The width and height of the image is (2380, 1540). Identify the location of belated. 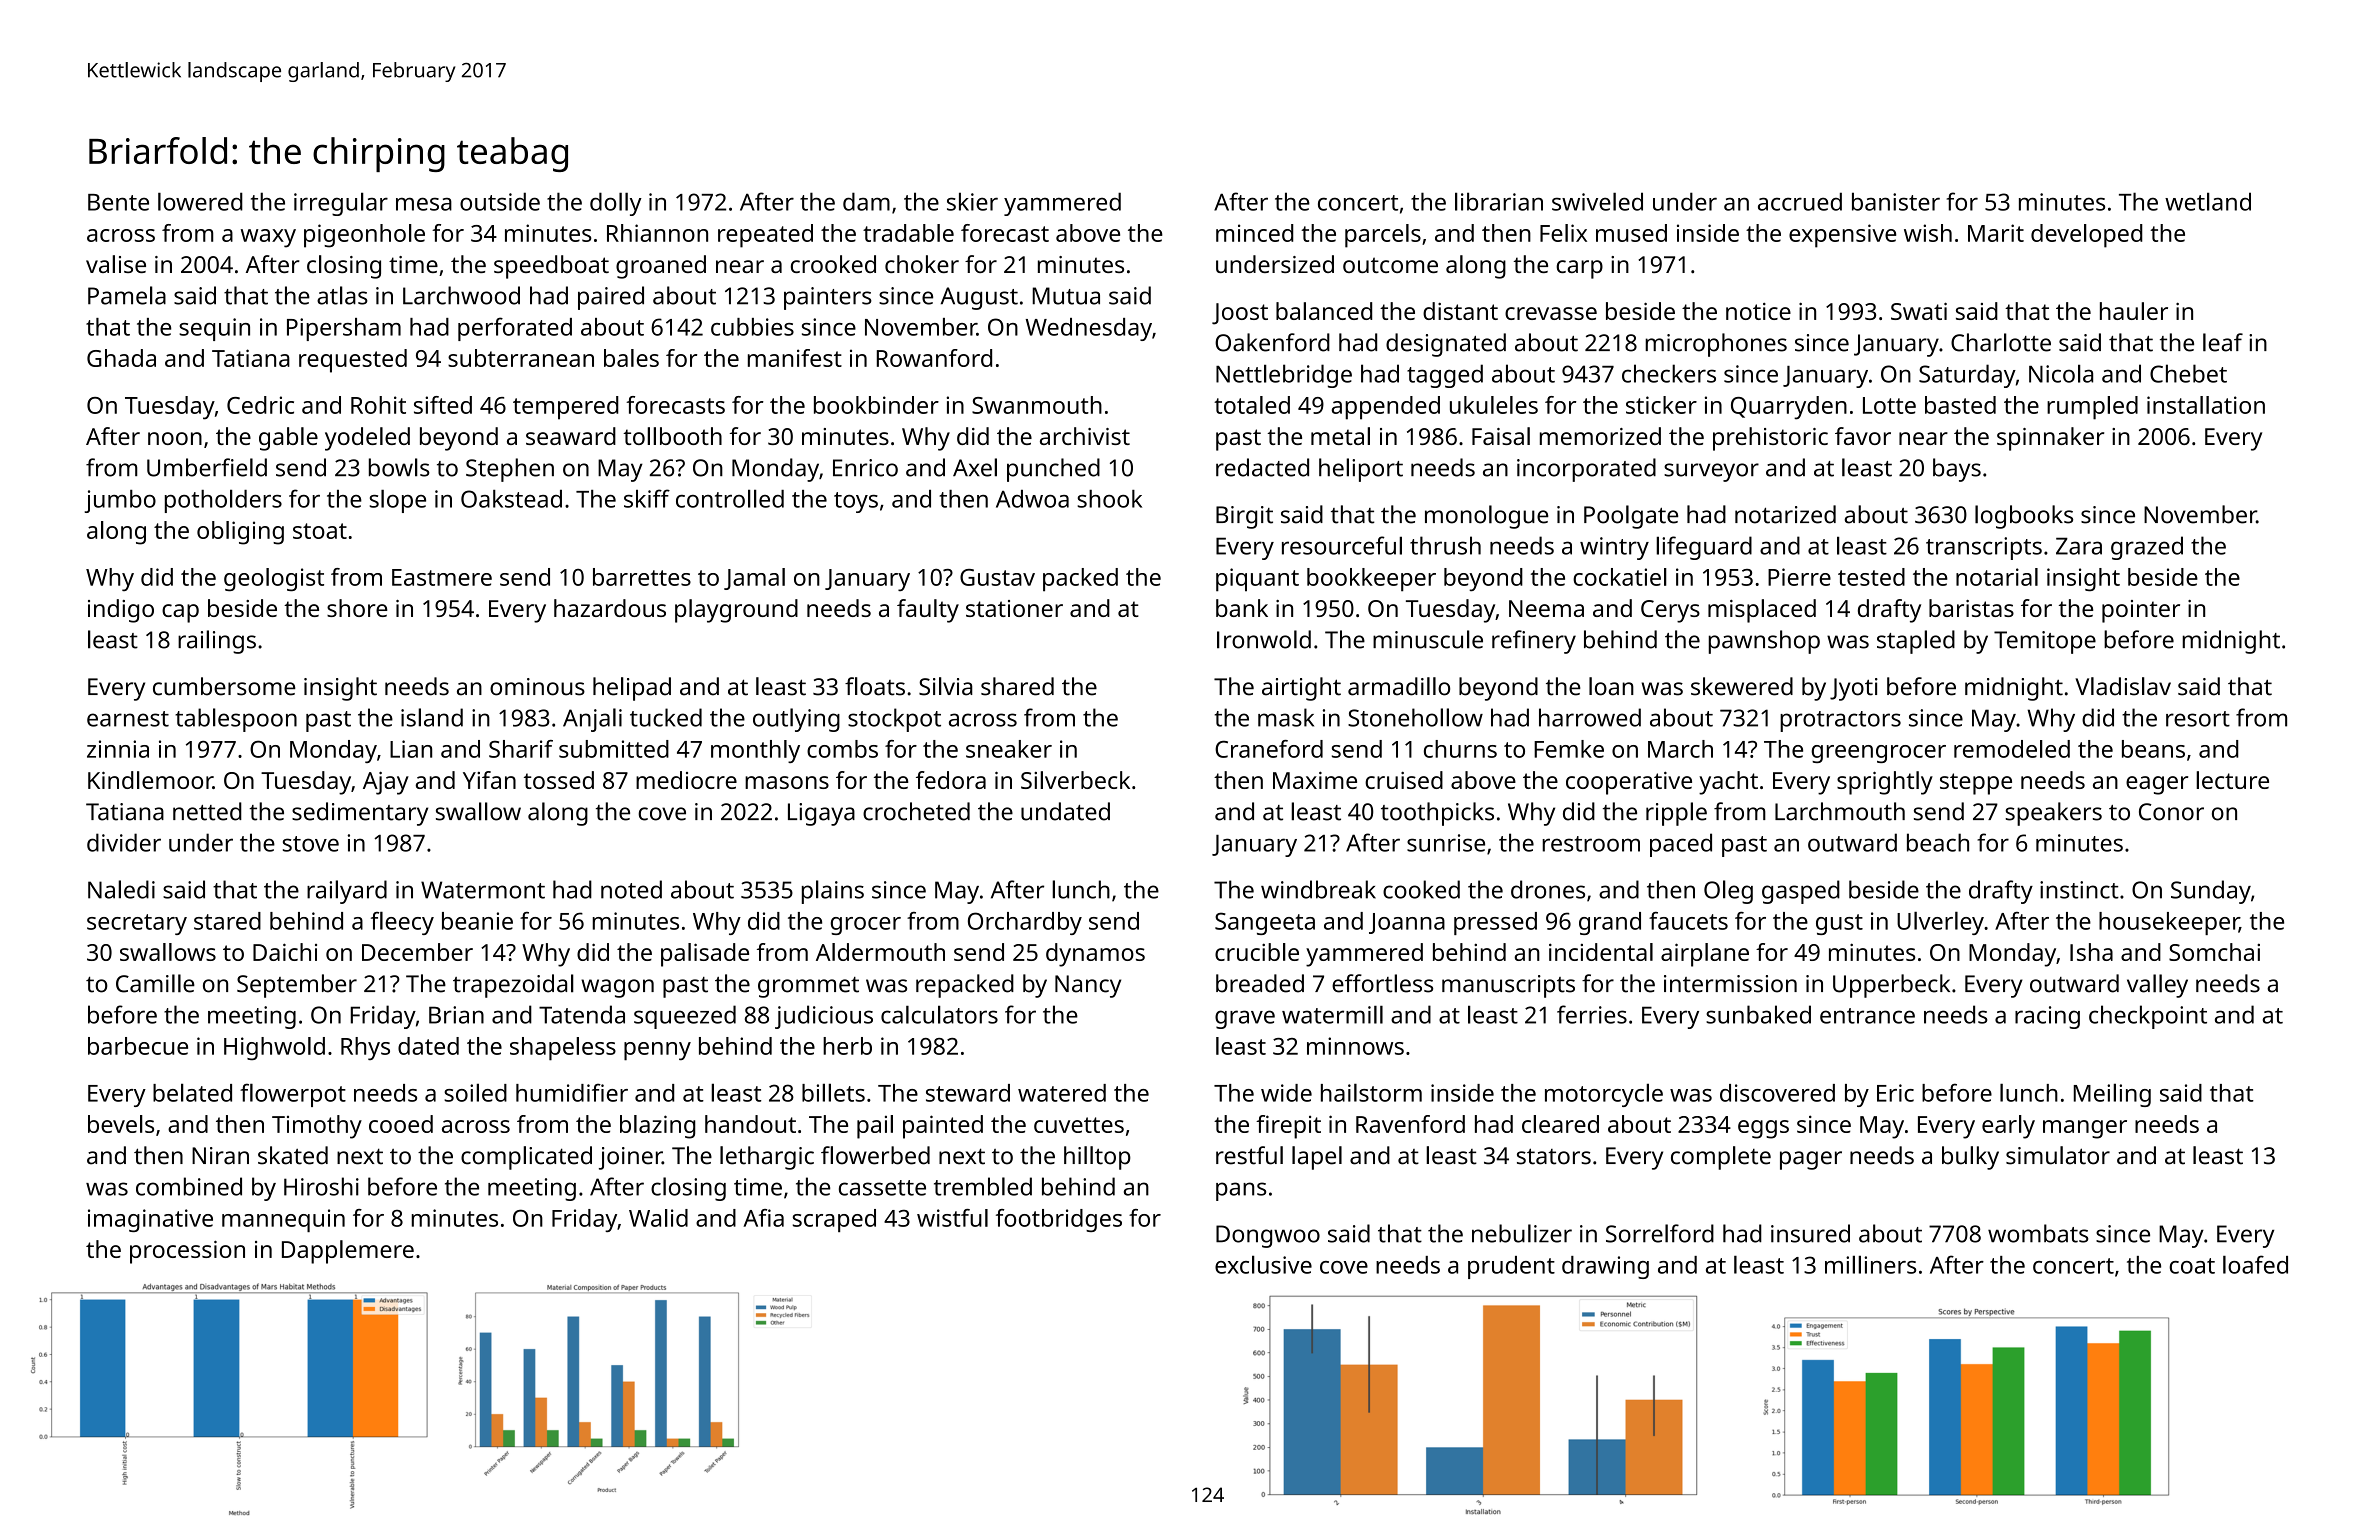
(192, 1092).
